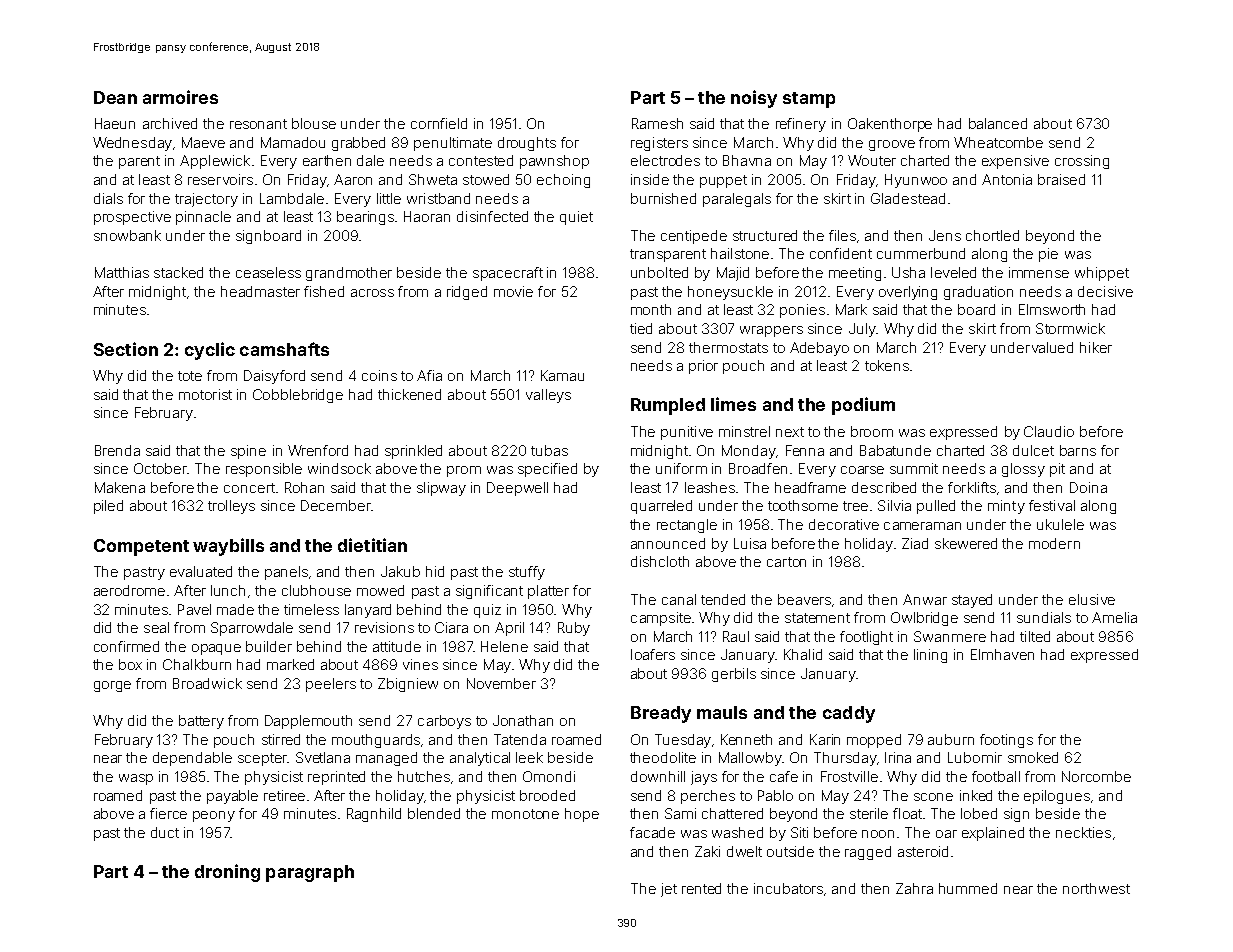  Describe the element at coordinates (115, 97) in the page. I see `Dean` at that location.
